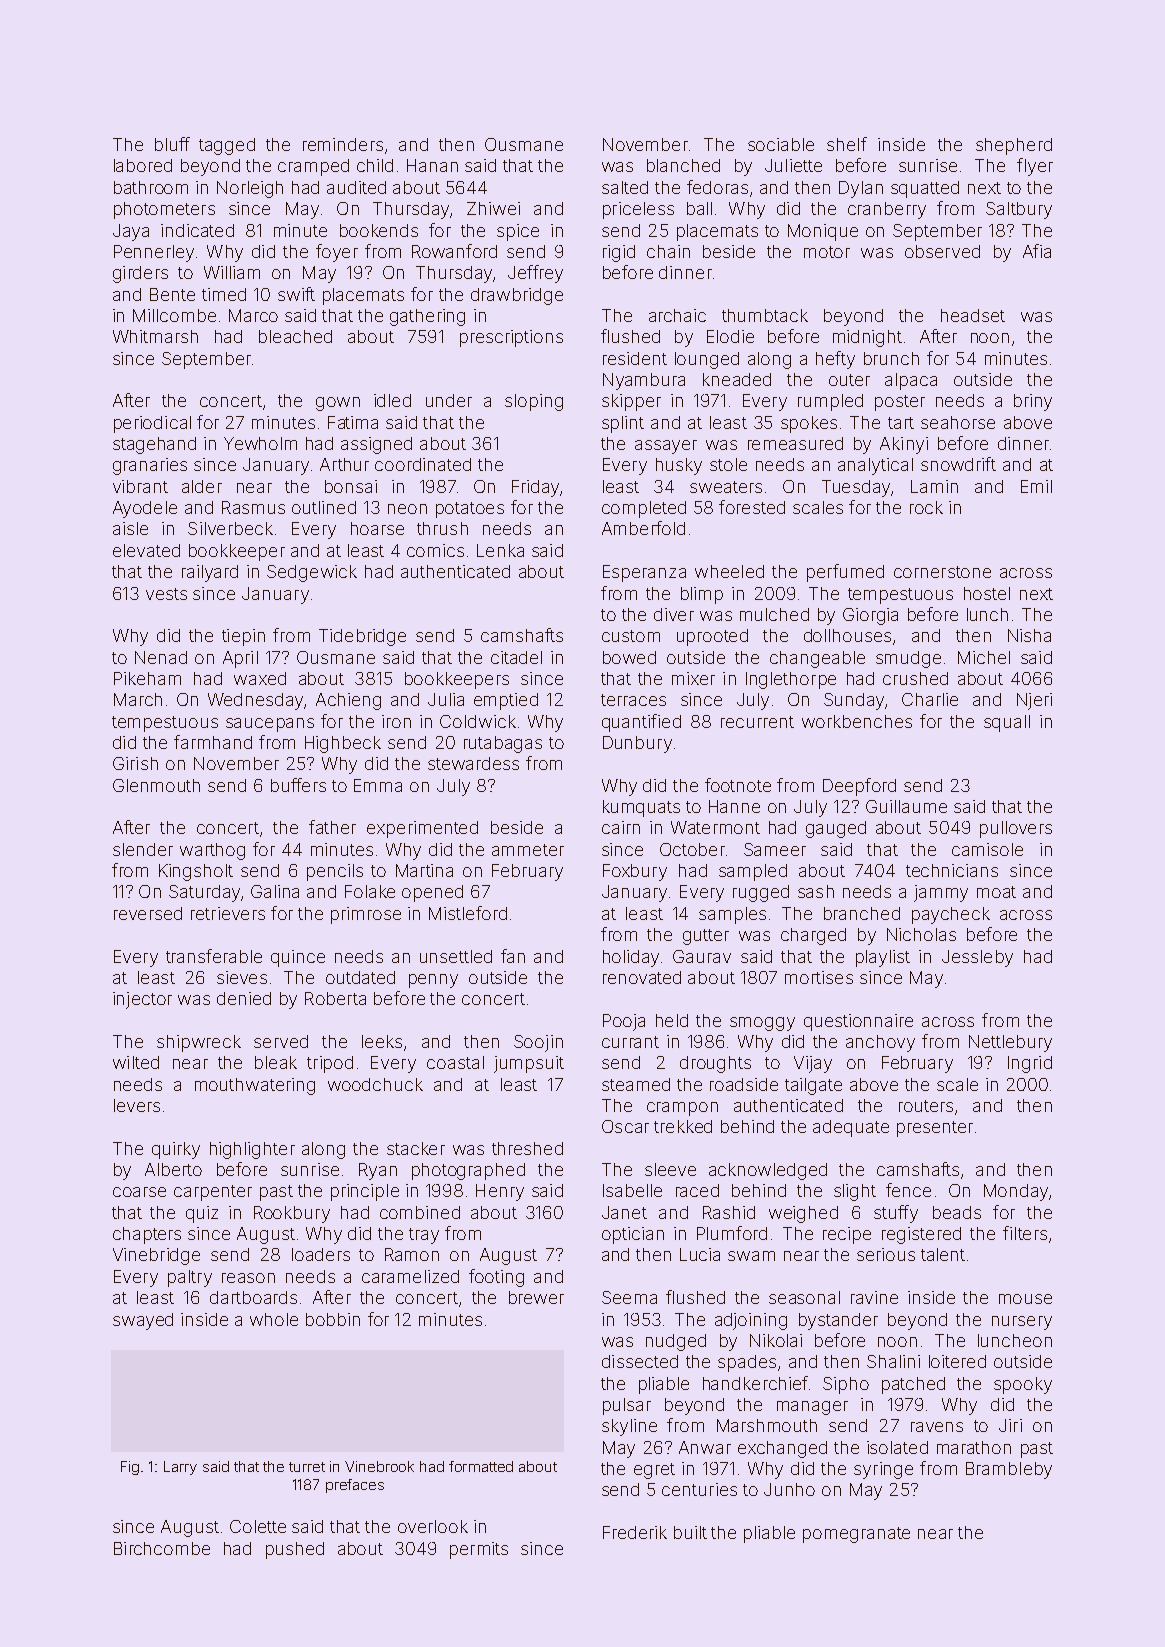 Image resolution: width=1165 pixels, height=1647 pixels. What do you see at coordinates (162, 1548) in the screenshot?
I see `Birchcombe` at bounding box center [162, 1548].
